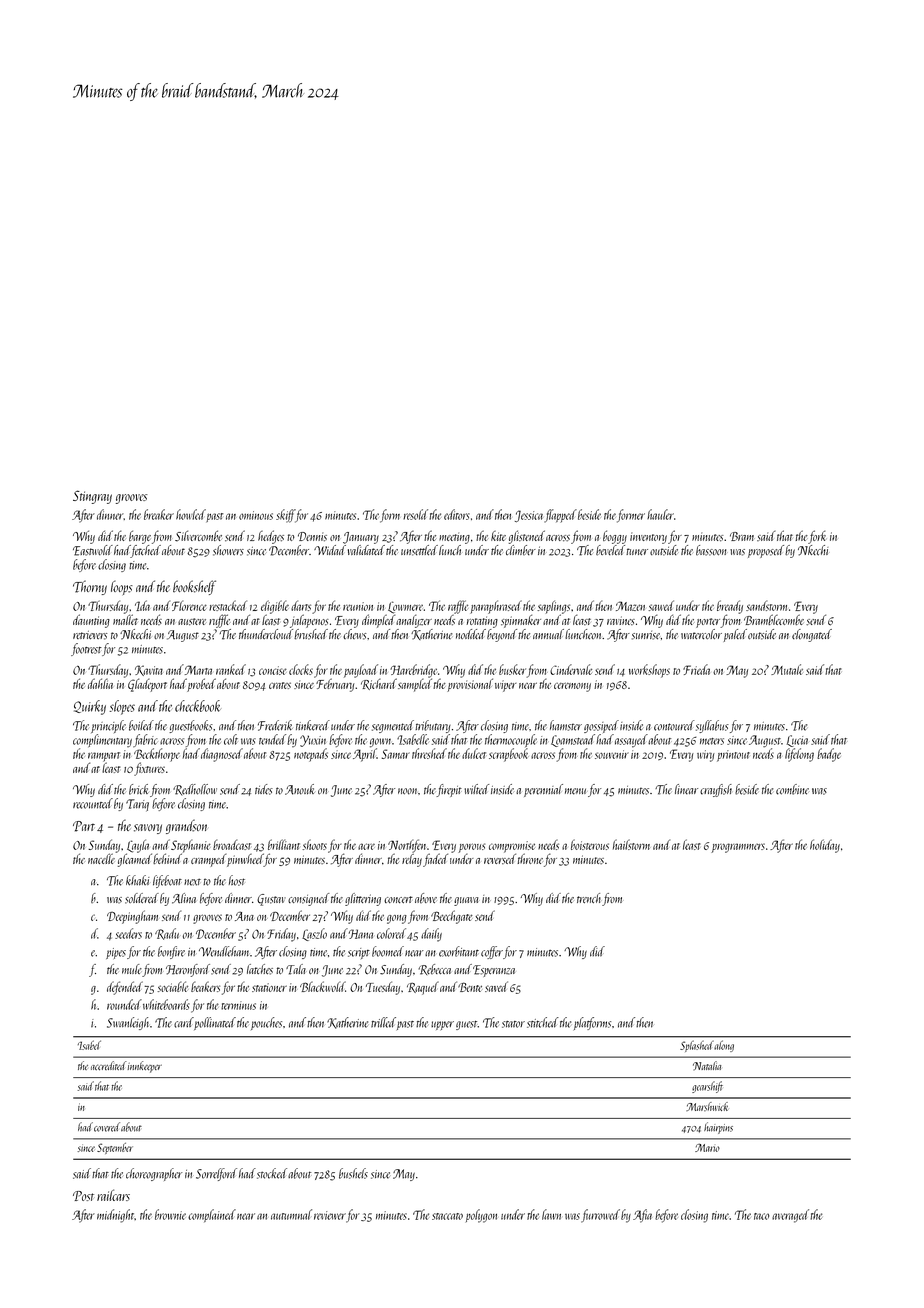 The width and height of the document is (924, 1308). What do you see at coordinates (716, 790) in the document?
I see `crayfish` at bounding box center [716, 790].
